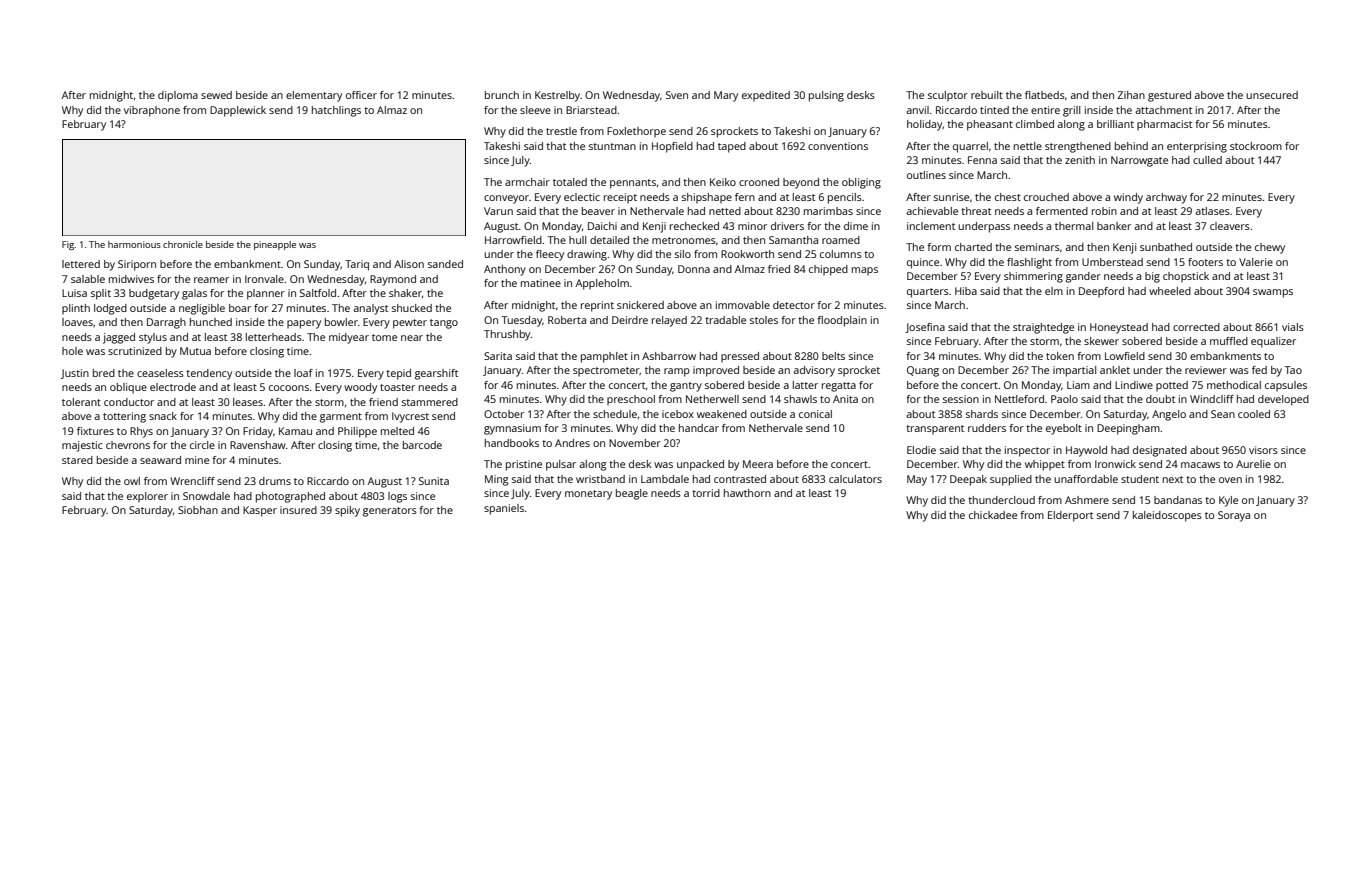 The width and height of the screenshot is (1372, 887). I want to click on unsecured, so click(1272, 95).
